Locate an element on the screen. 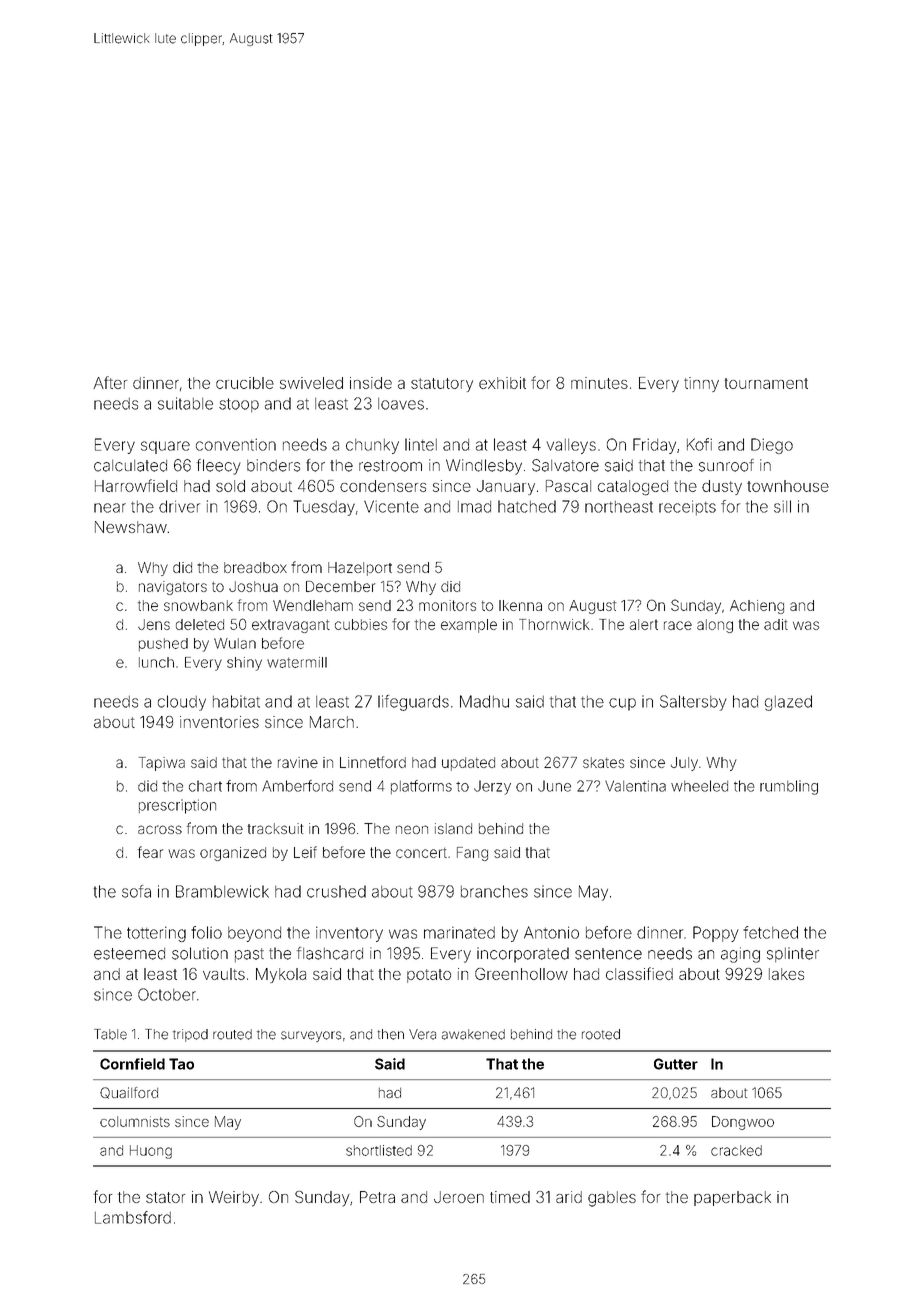 This screenshot has width=924, height=1314. exhibit is located at coordinates (502, 383).
